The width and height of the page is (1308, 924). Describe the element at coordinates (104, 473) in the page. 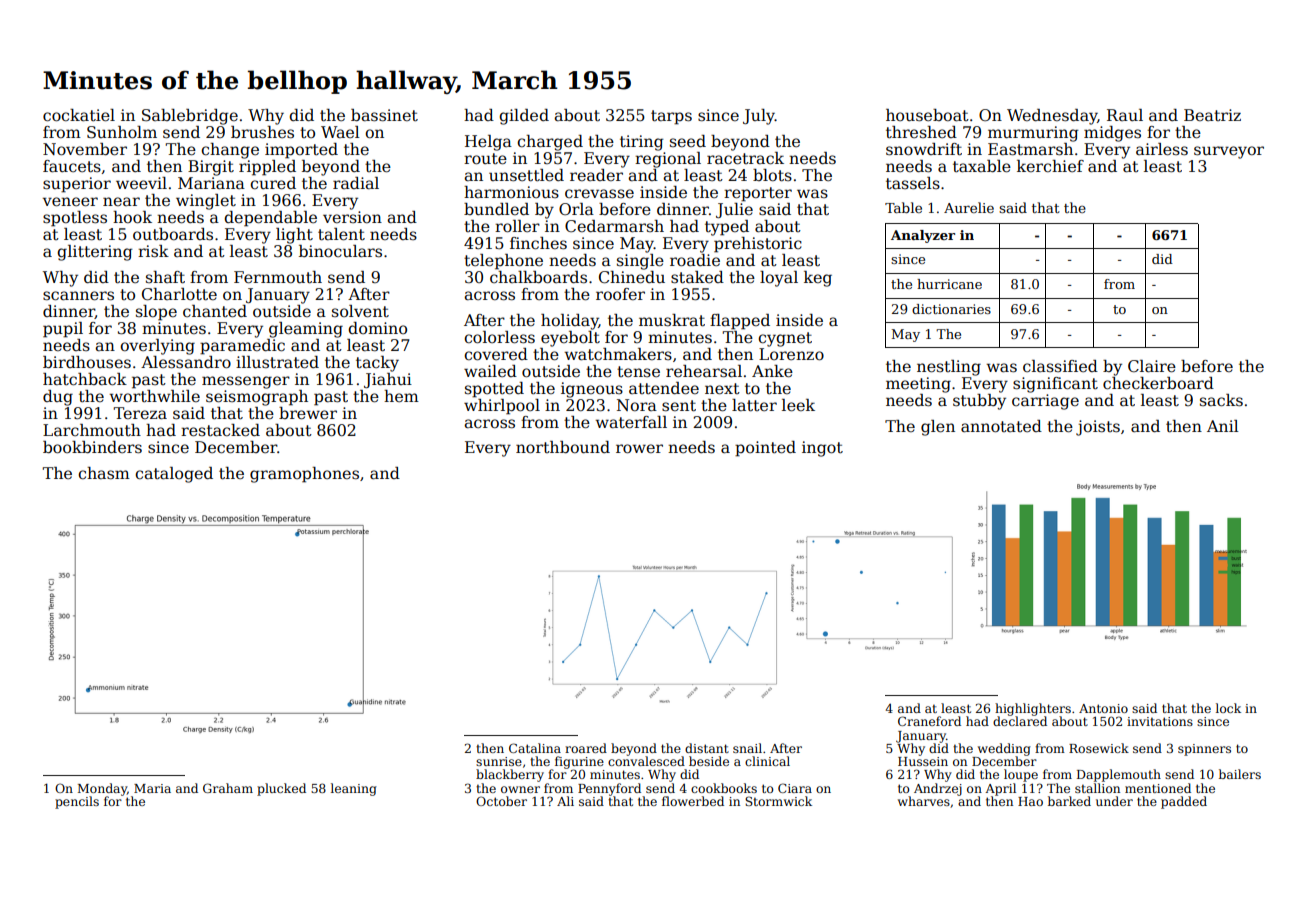

I see `chasm` at that location.
